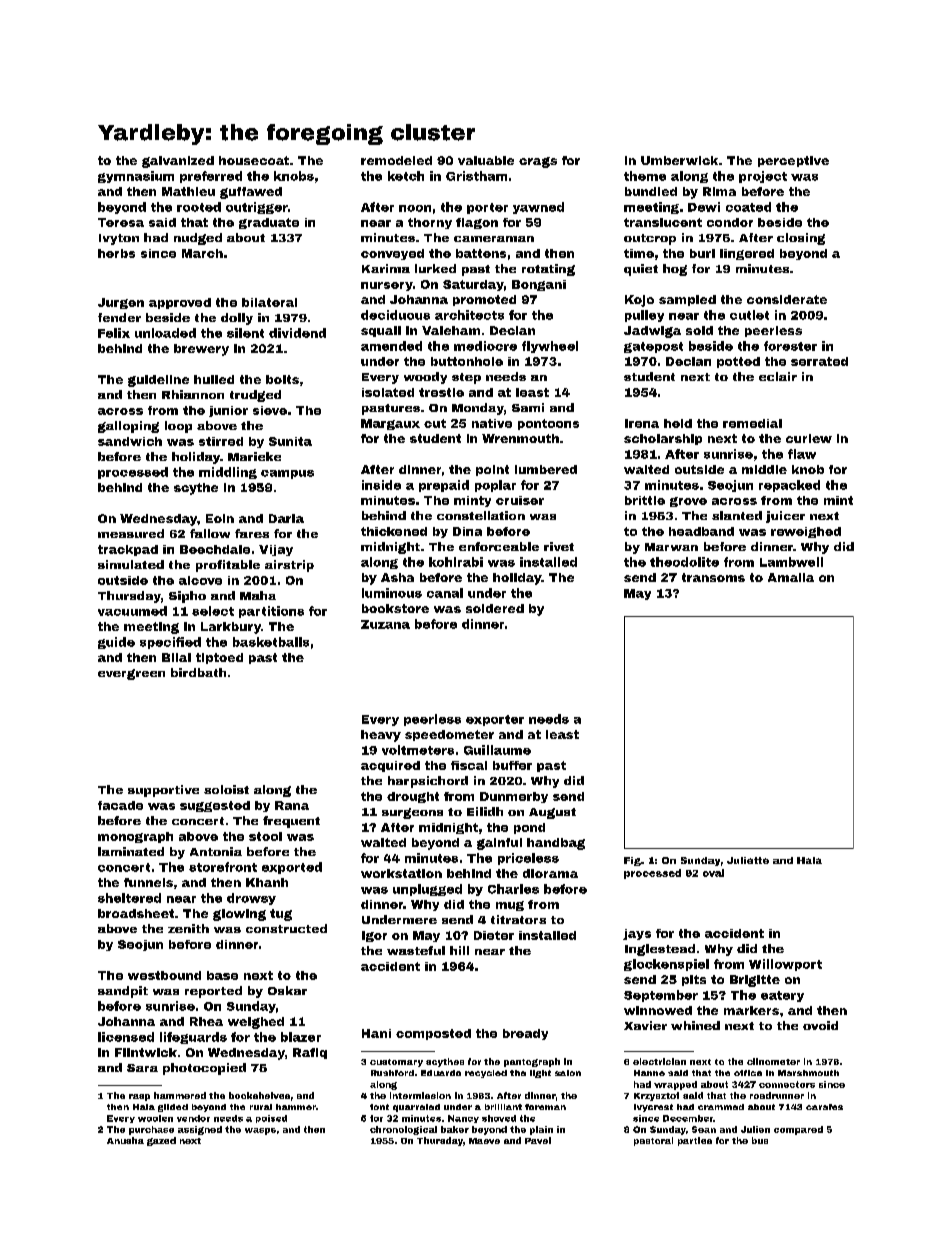 The image size is (952, 1233). Describe the element at coordinates (748, 860) in the page. I see `Juliette` at that location.
